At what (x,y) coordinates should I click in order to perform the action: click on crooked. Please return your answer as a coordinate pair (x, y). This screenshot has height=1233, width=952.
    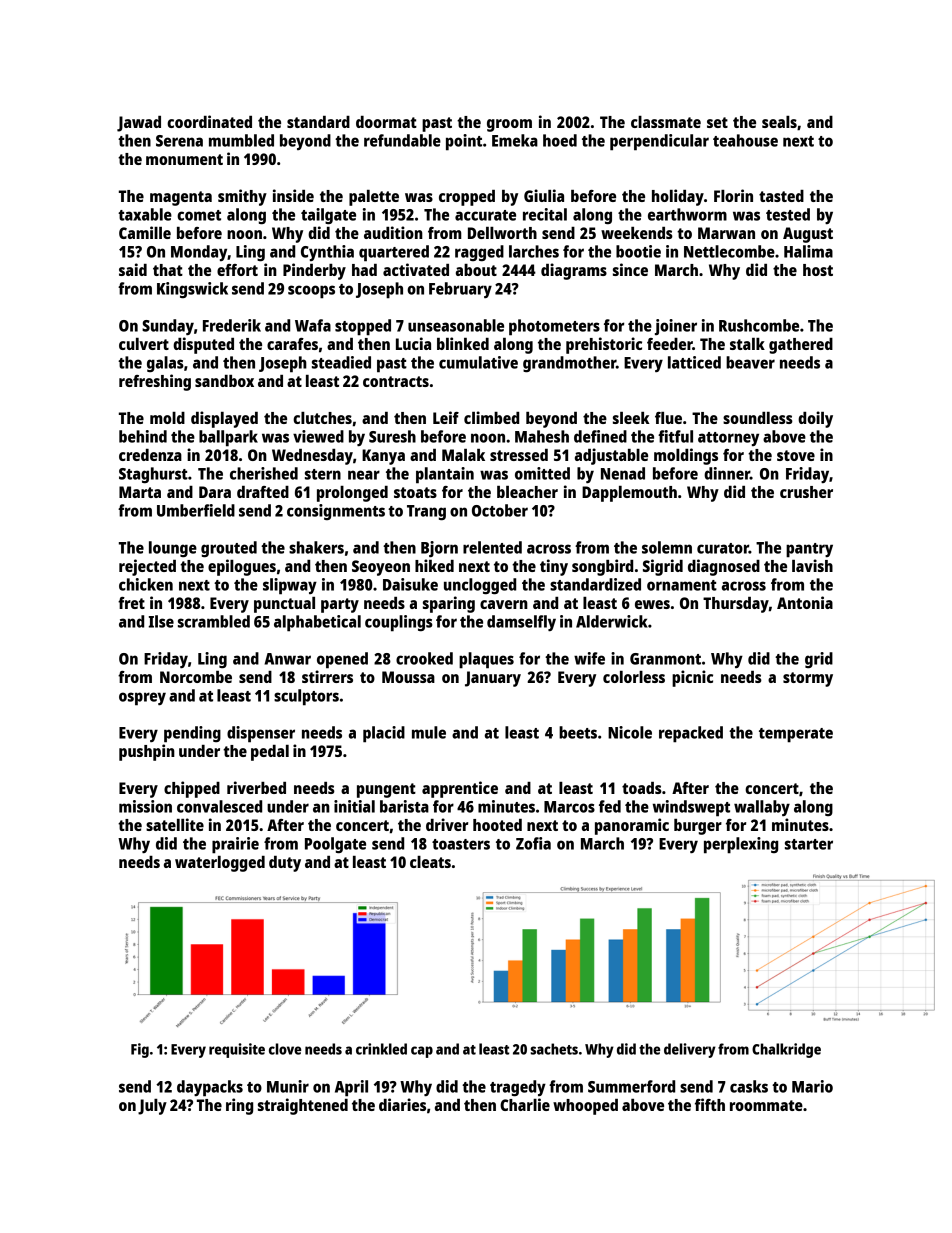
    Looking at the image, I should click on (424, 658).
